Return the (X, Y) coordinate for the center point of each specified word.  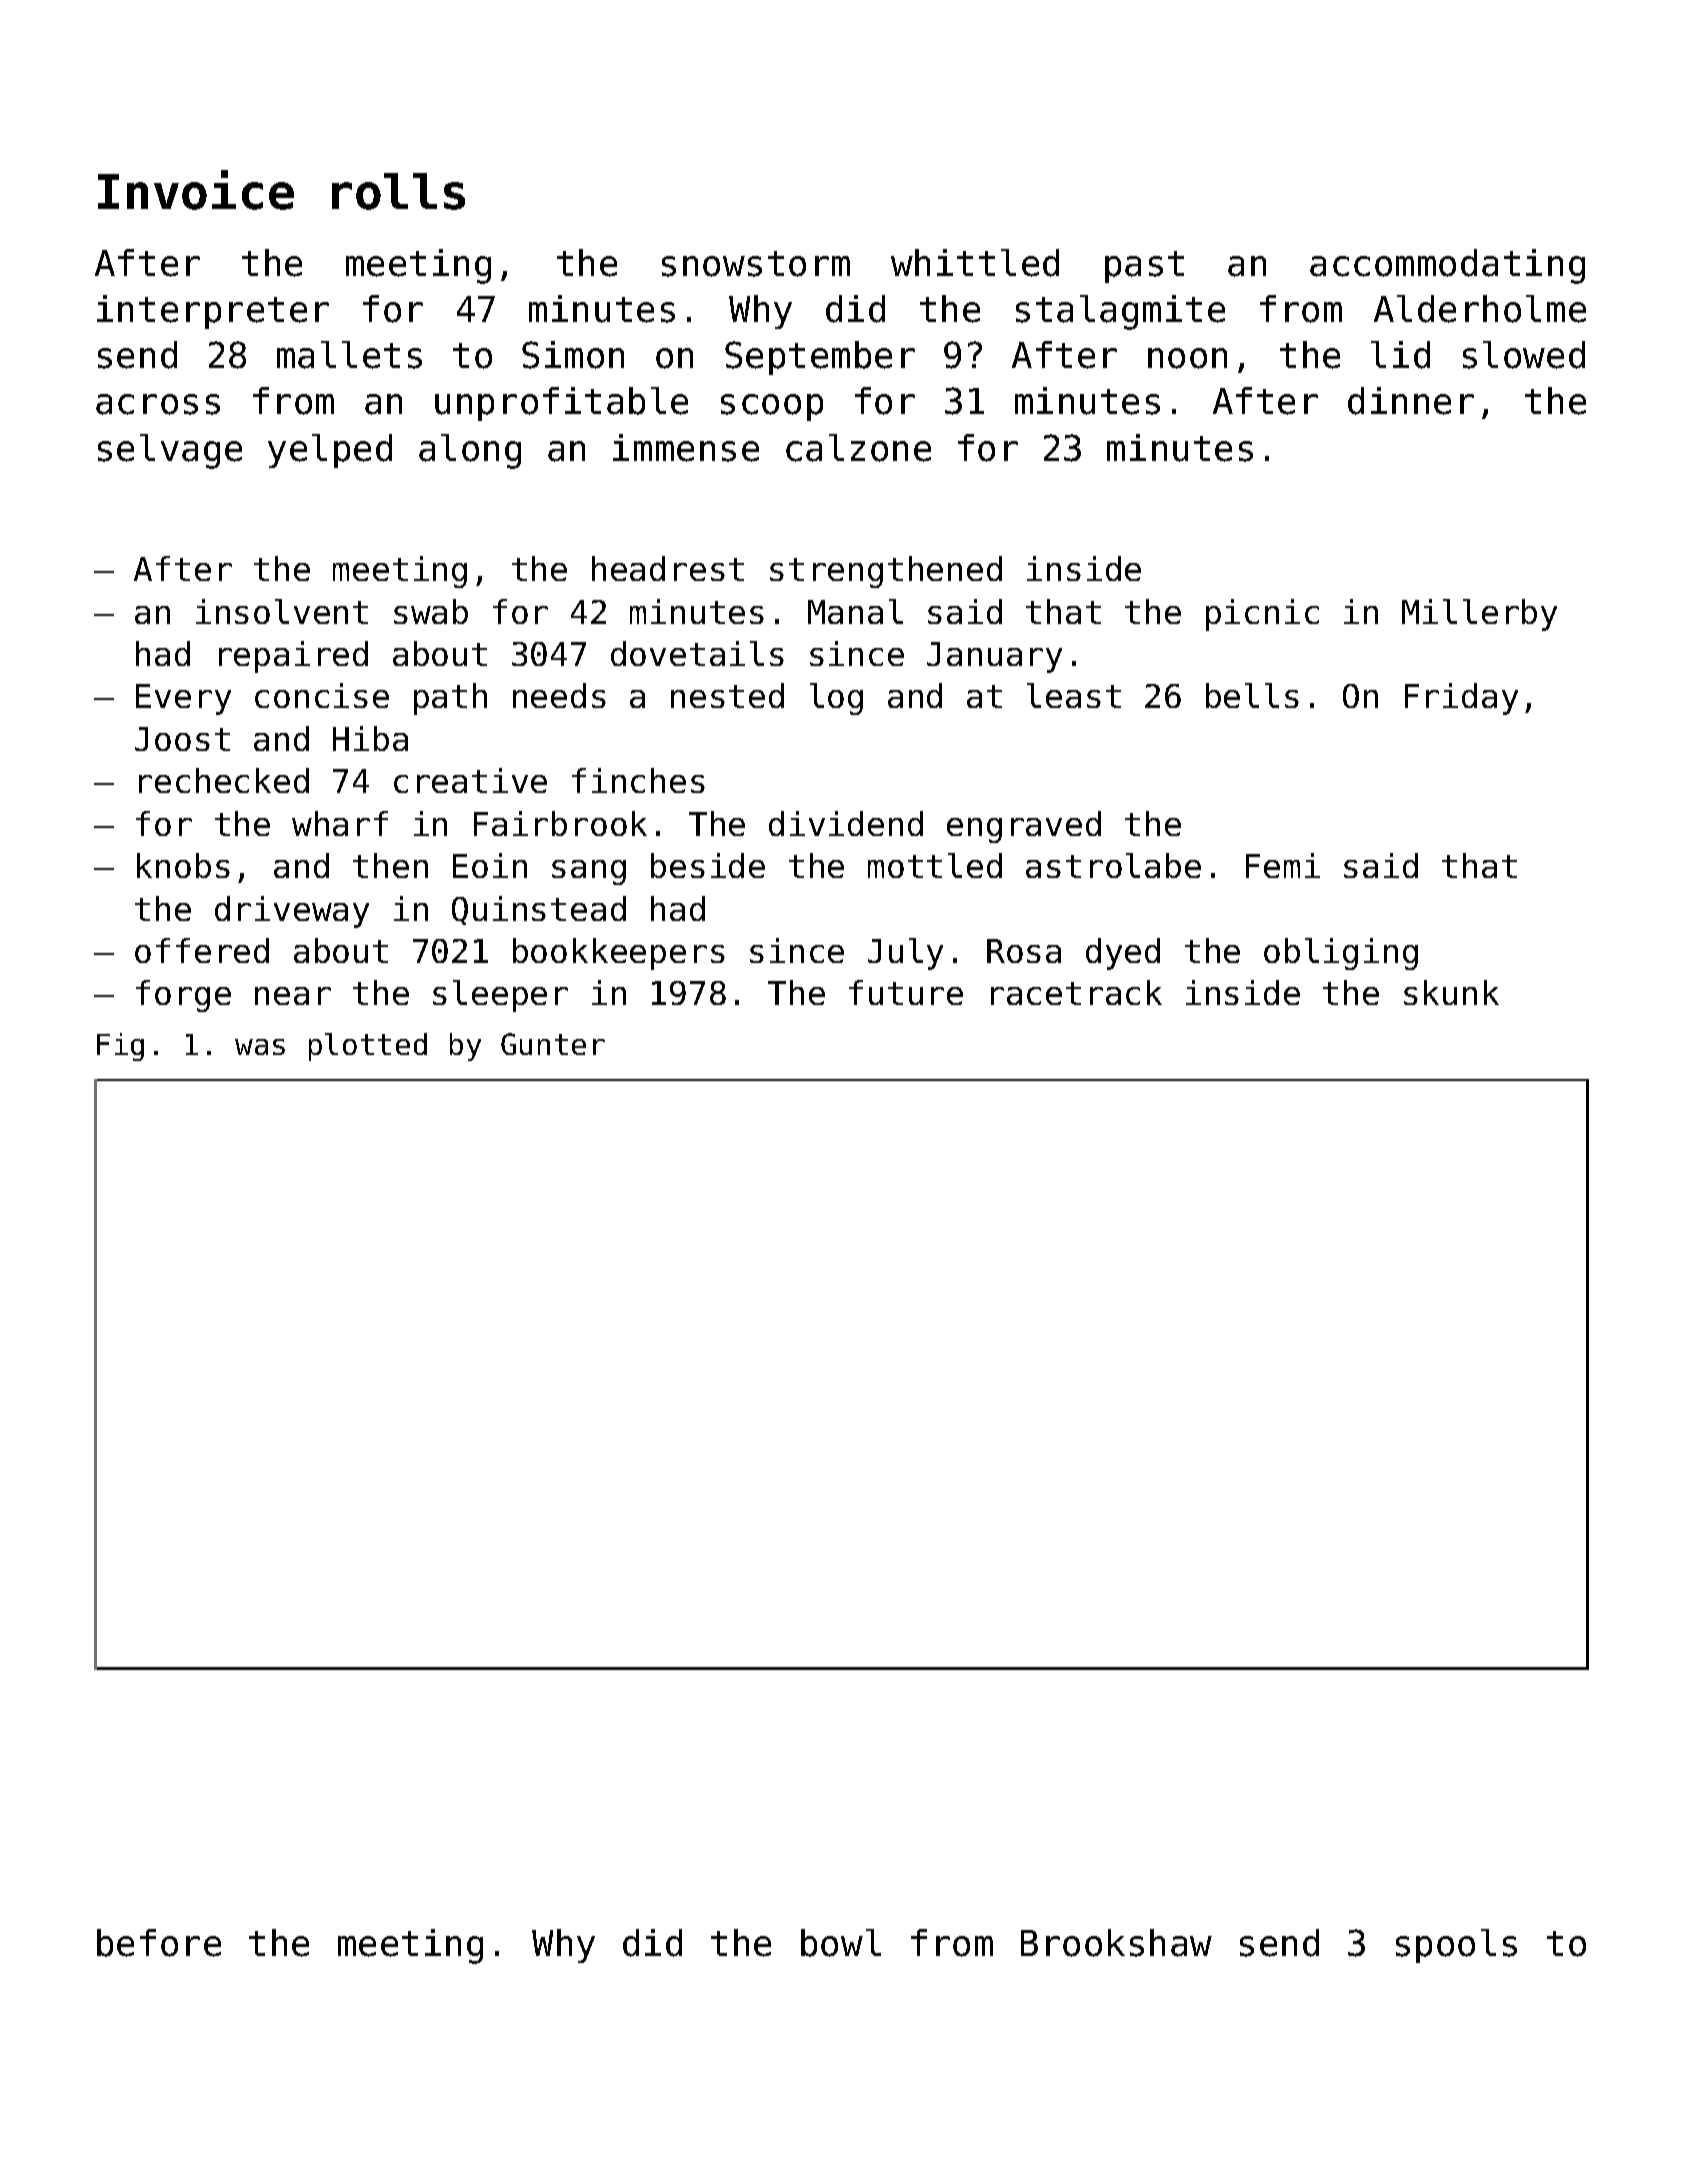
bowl (841, 1943)
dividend (846, 823)
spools (1456, 1946)
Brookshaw (1116, 1943)
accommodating (1447, 266)
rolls (398, 191)
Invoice (196, 190)
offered (202, 950)
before (159, 1943)
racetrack (1076, 992)
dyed (1123, 954)
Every (183, 699)
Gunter (553, 1044)
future (906, 992)
